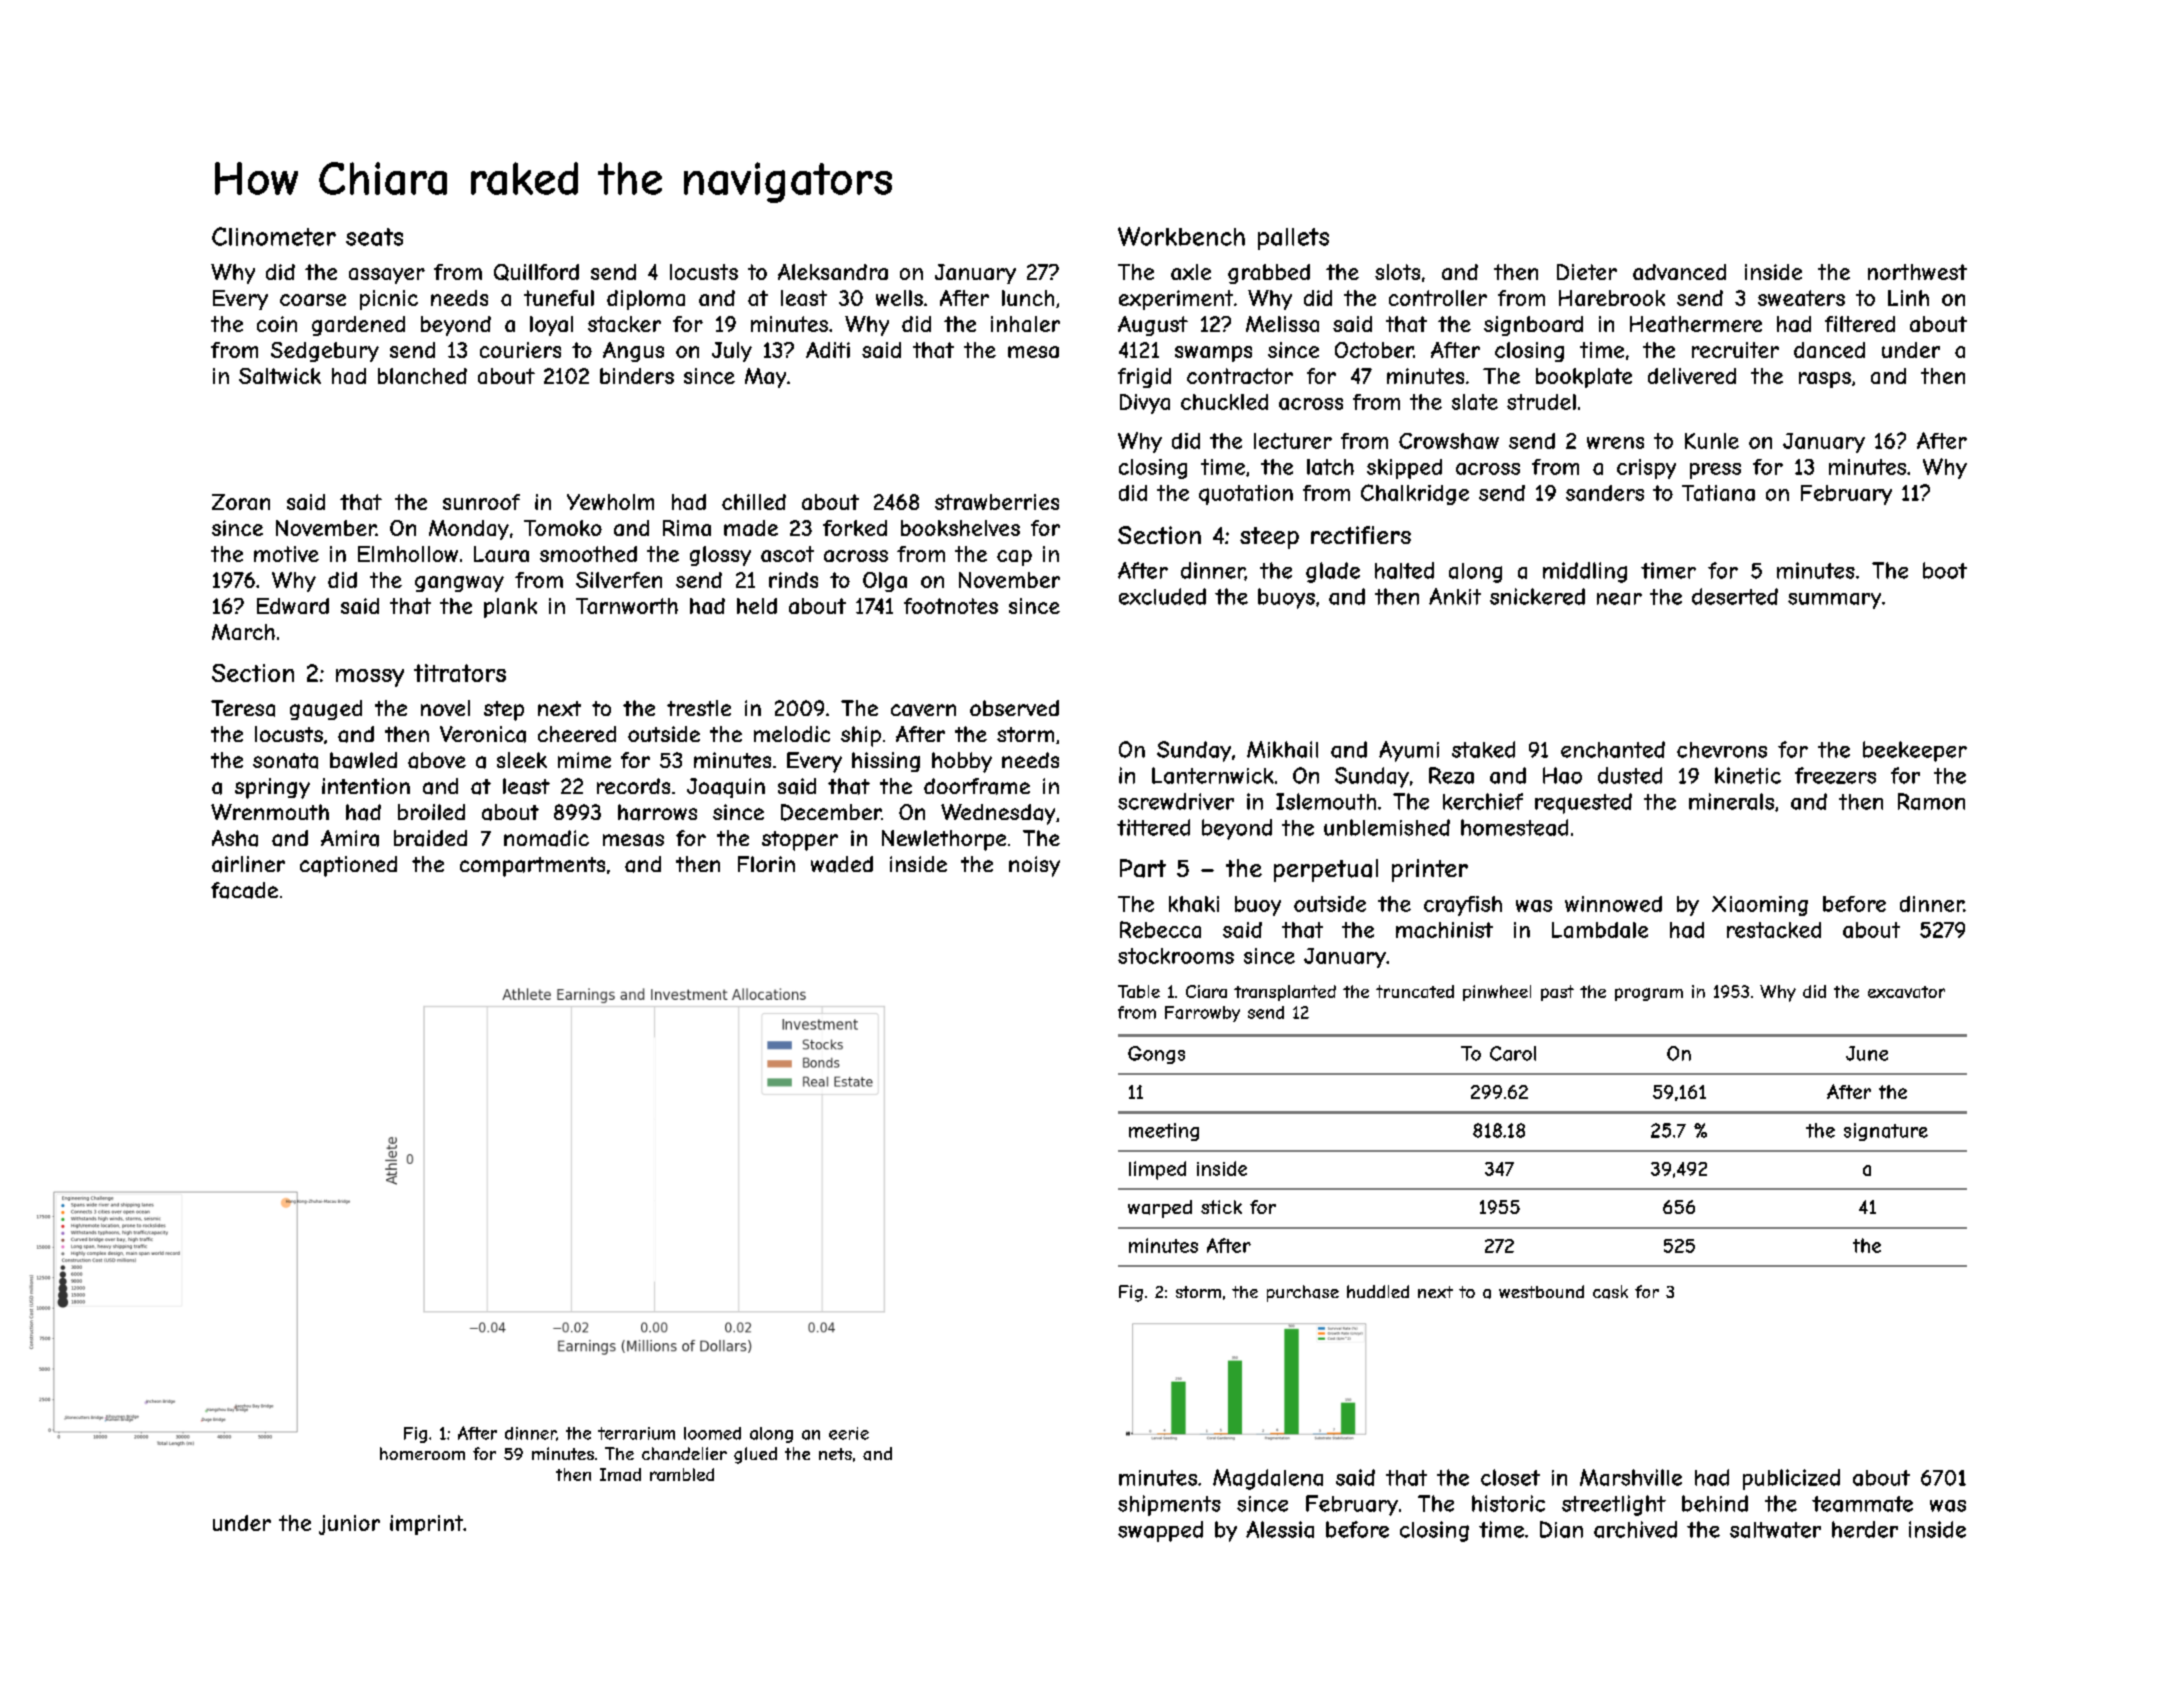 Image resolution: width=2178 pixels, height=1683 pixels. Describe the element at coordinates (682, 1474) in the screenshot. I see `rambled` at that location.
